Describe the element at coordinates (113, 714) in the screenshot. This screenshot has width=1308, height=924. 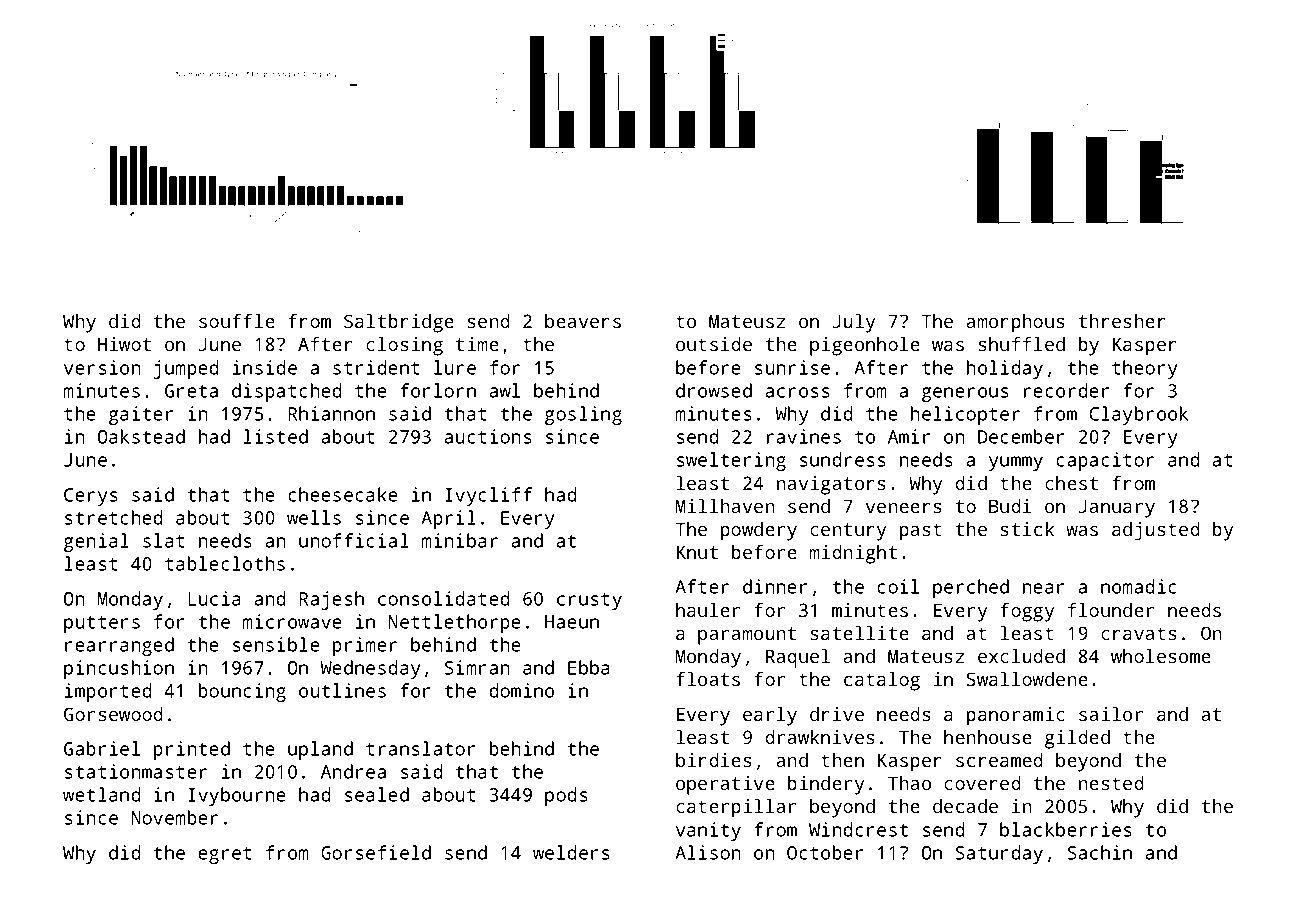
I see `Gorsewood` at that location.
